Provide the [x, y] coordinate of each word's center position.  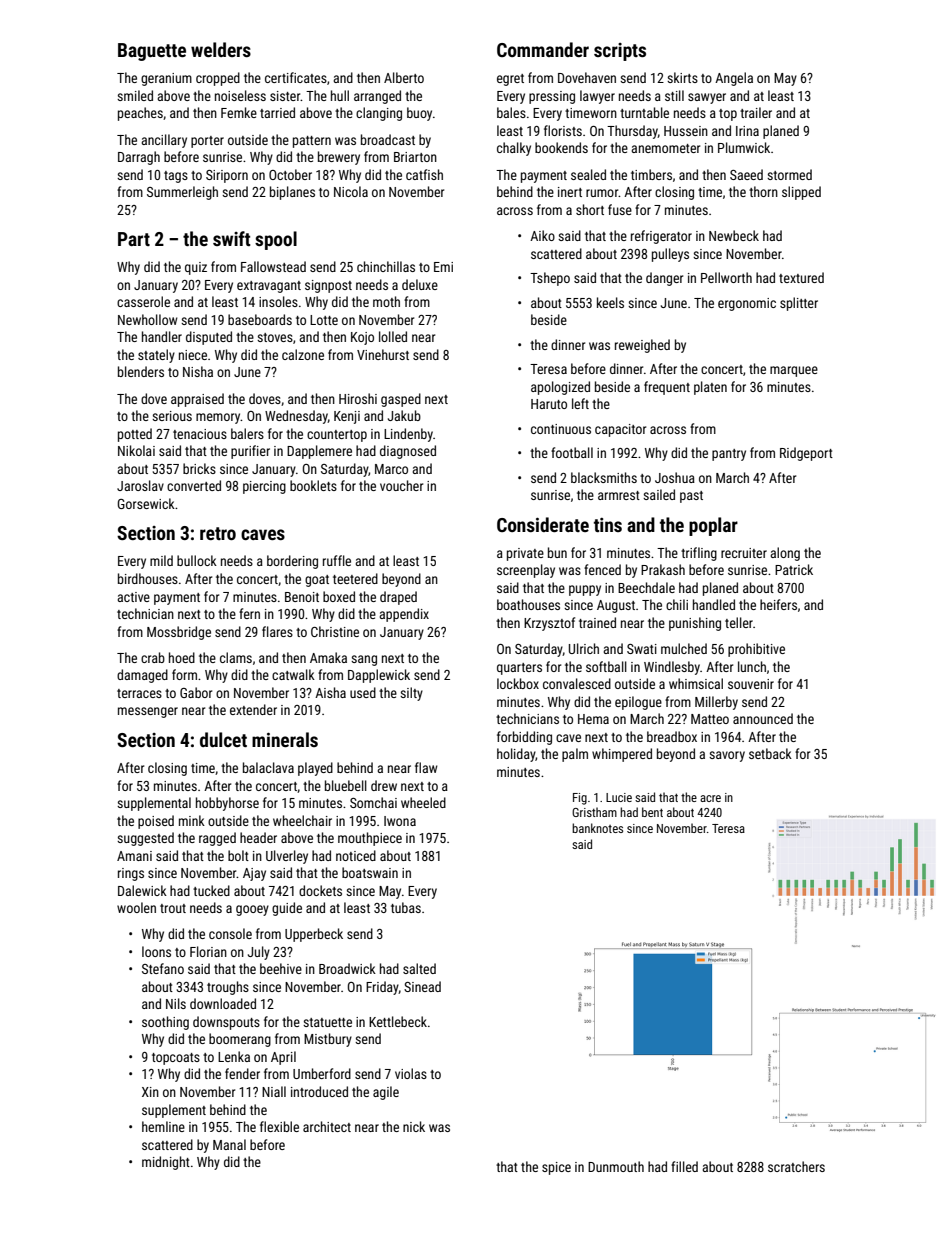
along [785, 554]
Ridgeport [806, 454]
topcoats [176, 1059]
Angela [734, 79]
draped [398, 598]
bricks [199, 468]
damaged [142, 676]
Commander [543, 49]
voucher [401, 485]
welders [221, 49]
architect [327, 1126]
